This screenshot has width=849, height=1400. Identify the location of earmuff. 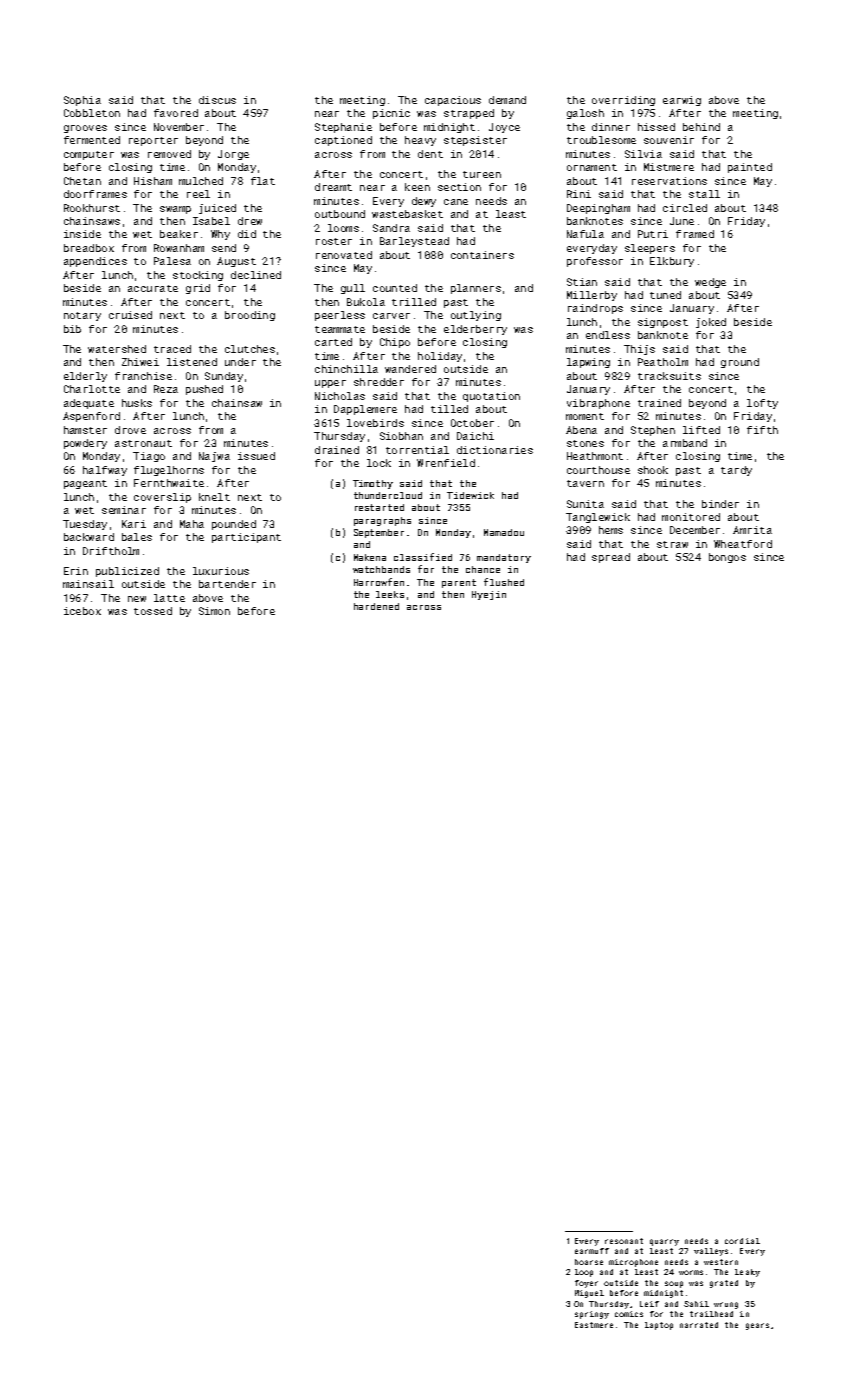
(592, 1251).
